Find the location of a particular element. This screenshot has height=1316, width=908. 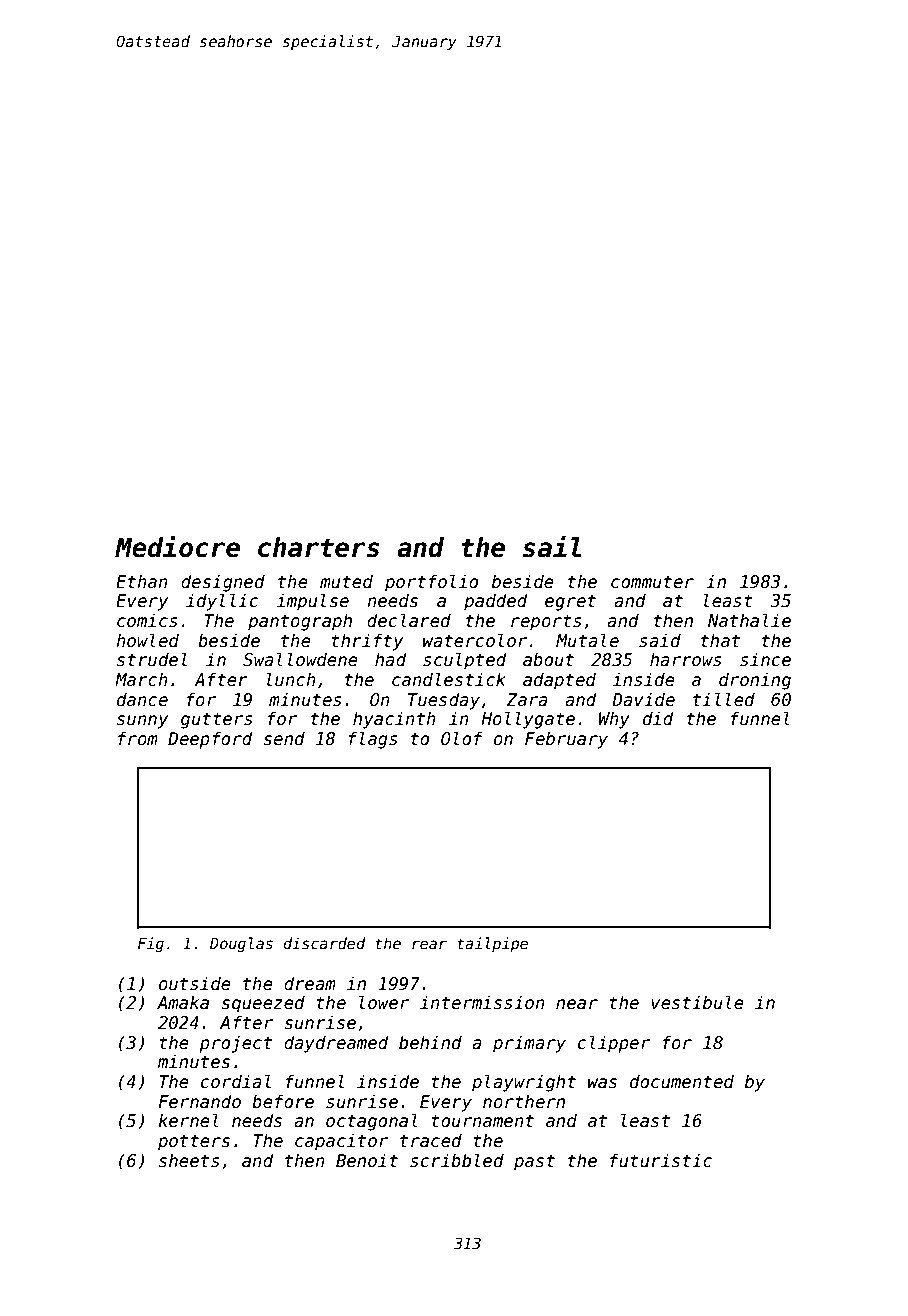

rear is located at coordinates (429, 944).
